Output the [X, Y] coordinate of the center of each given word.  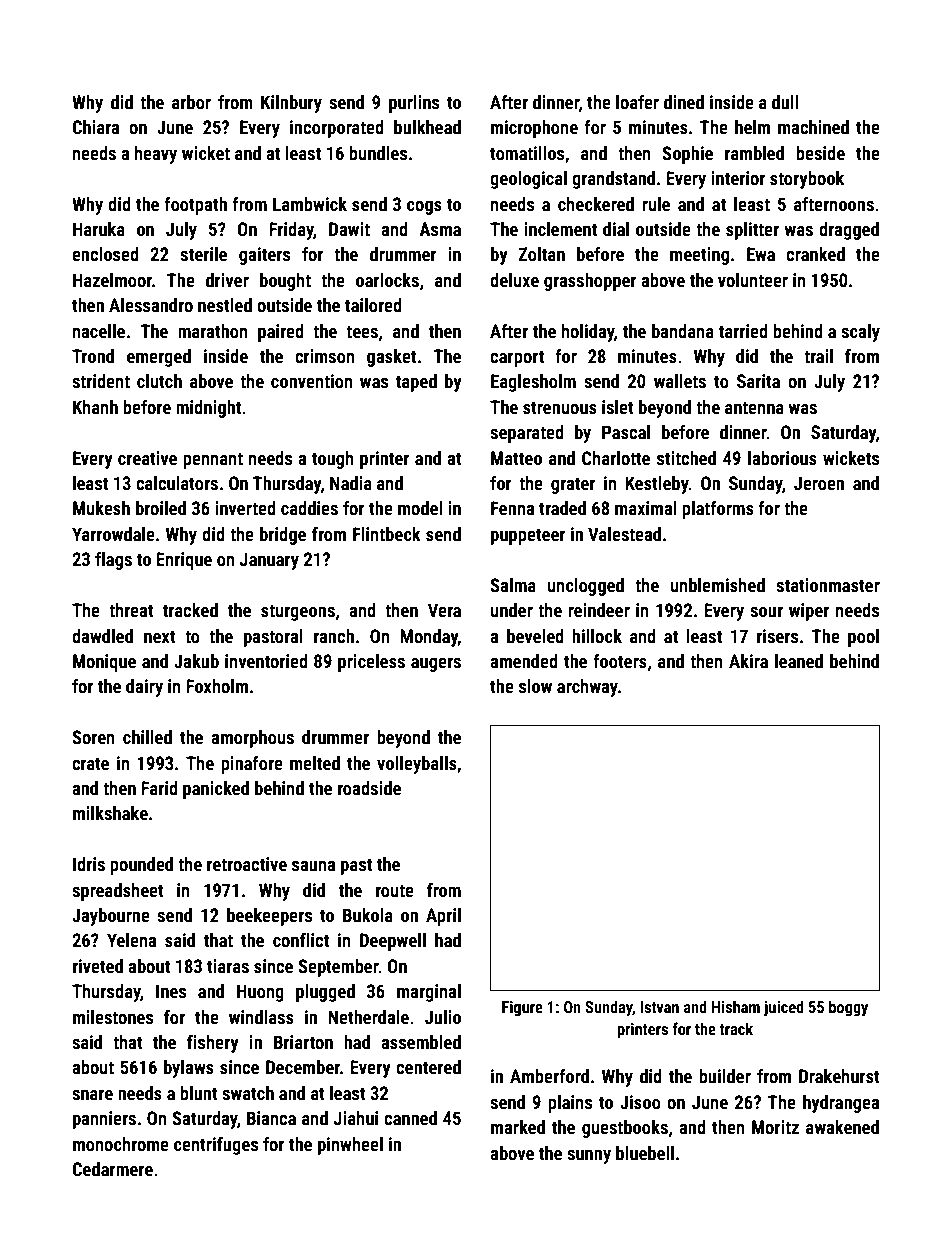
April [443, 917]
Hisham [736, 1006]
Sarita [758, 381]
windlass [261, 1017]
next [160, 636]
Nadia [351, 483]
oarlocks [387, 280]
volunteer [753, 280]
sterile [203, 254]
